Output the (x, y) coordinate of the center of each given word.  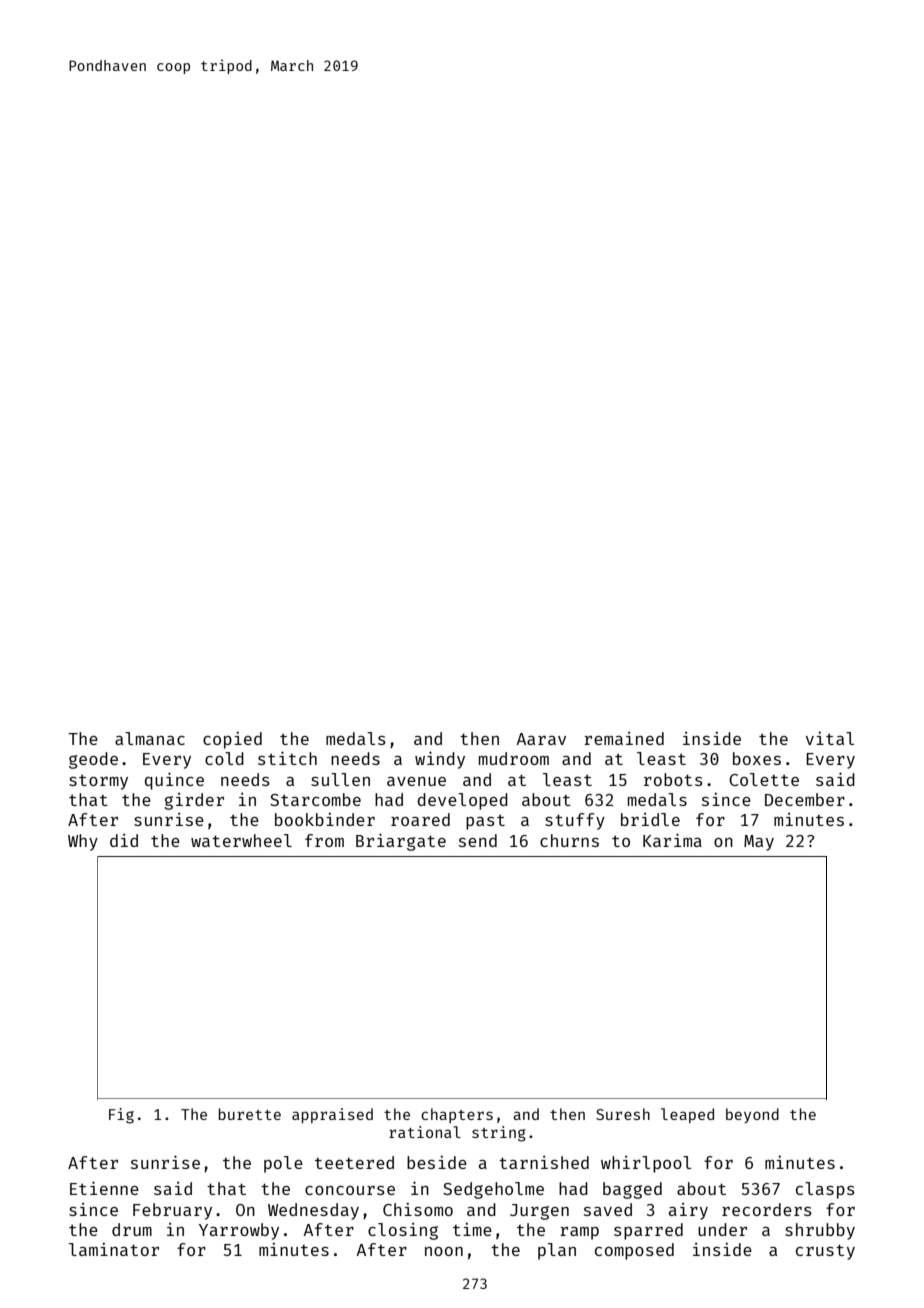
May (759, 843)
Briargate (401, 842)
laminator (114, 1249)
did (124, 840)
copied (232, 740)
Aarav (541, 739)
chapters (457, 1115)
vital (830, 738)
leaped (687, 1115)
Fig (121, 1116)
